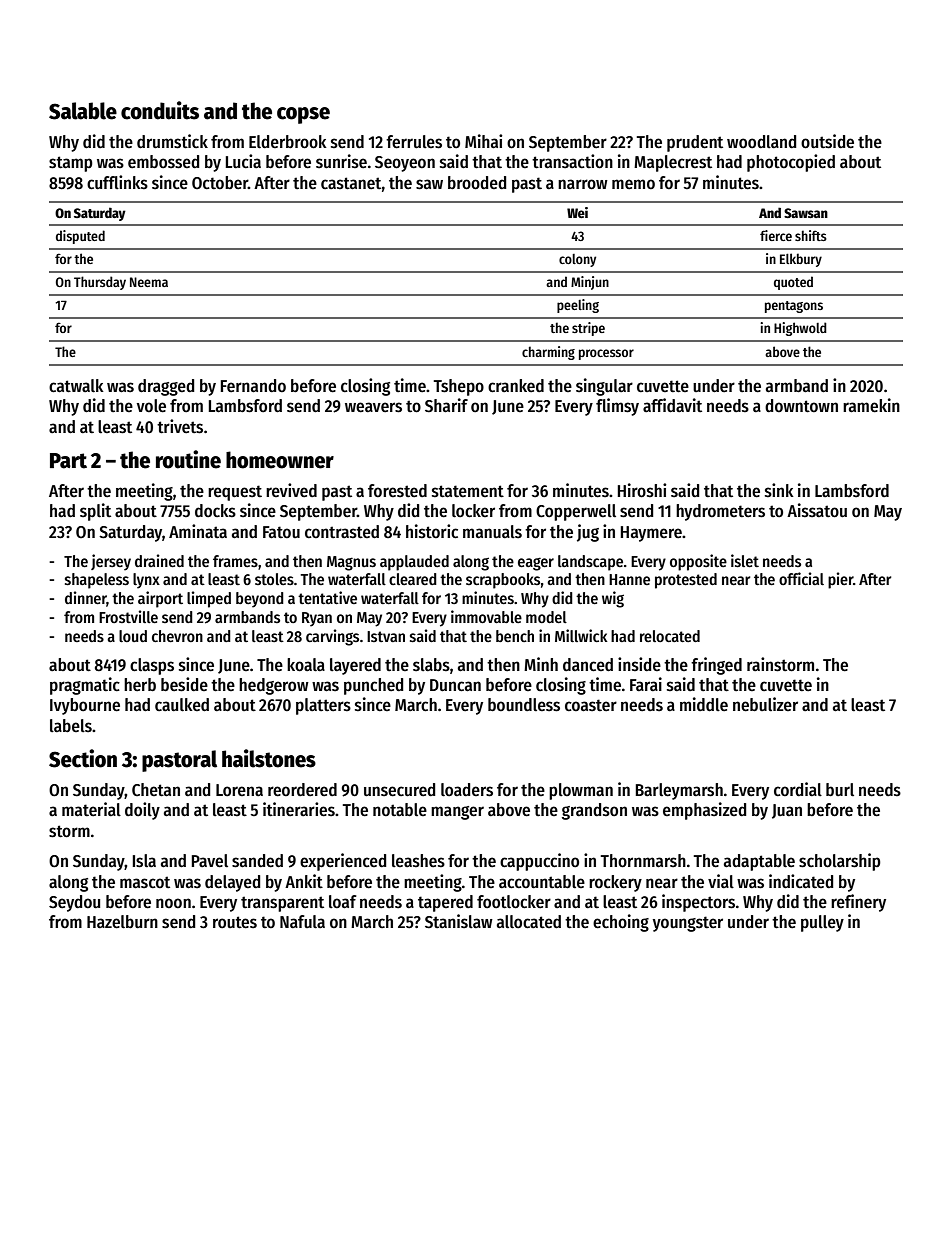 The width and height of the screenshot is (952, 1233). Describe the element at coordinates (400, 809) in the screenshot. I see `notable` at that location.
